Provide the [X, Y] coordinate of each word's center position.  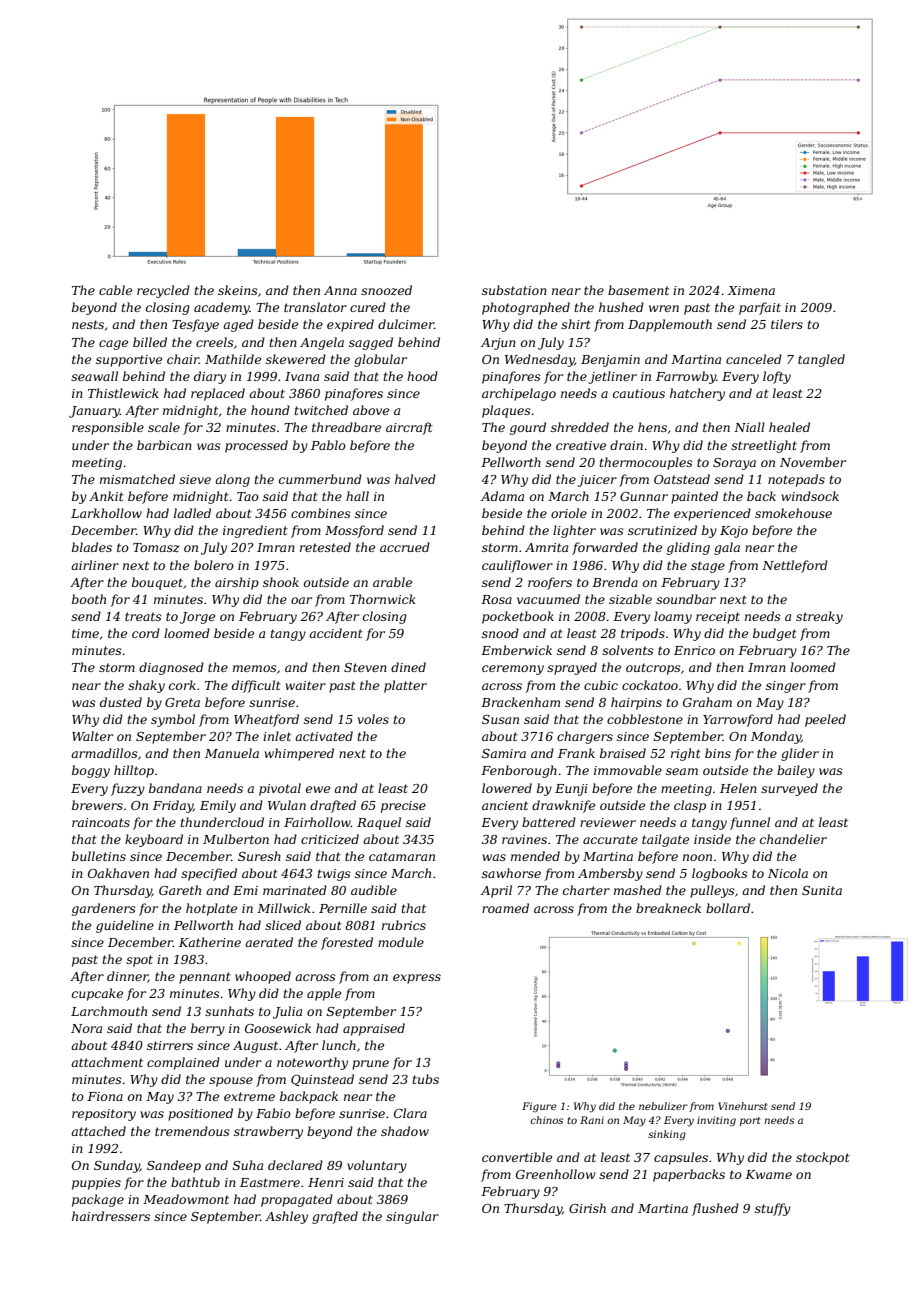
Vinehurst [742, 1106]
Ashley [286, 1217]
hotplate [211, 909]
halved [415, 479]
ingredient [255, 531]
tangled [821, 360]
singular [412, 1217]
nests [88, 324]
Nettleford [795, 566]
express [417, 979]
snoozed [386, 290]
